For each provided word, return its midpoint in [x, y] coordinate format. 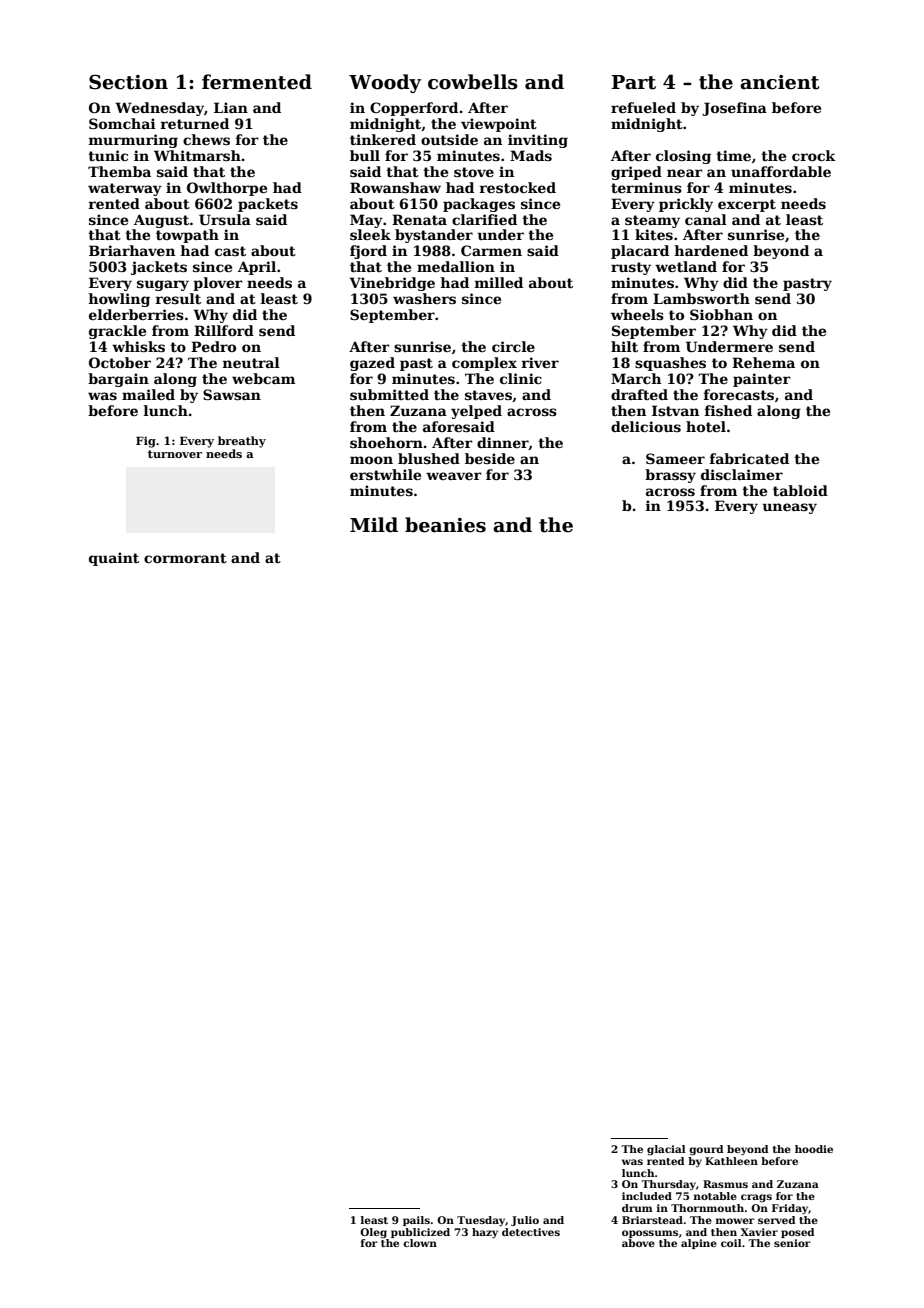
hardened [711, 250]
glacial [666, 1150]
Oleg [373, 1233]
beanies [445, 525]
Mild [374, 525]
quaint [114, 559]
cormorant [185, 558]
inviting [538, 141]
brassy [670, 476]
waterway [125, 189]
